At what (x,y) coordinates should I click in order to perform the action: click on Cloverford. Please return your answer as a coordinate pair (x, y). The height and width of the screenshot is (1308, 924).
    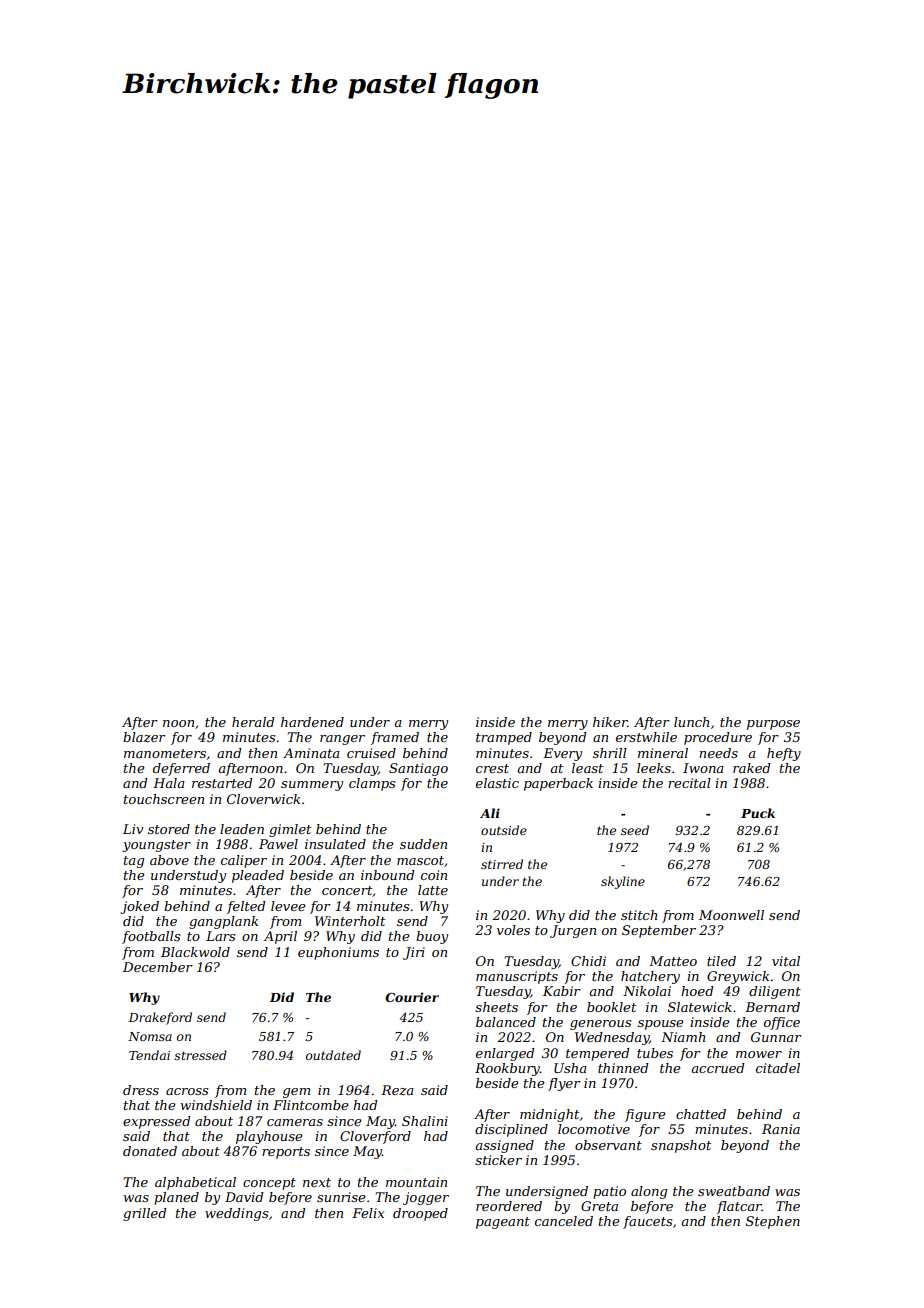
    Looking at the image, I should click on (375, 1137).
